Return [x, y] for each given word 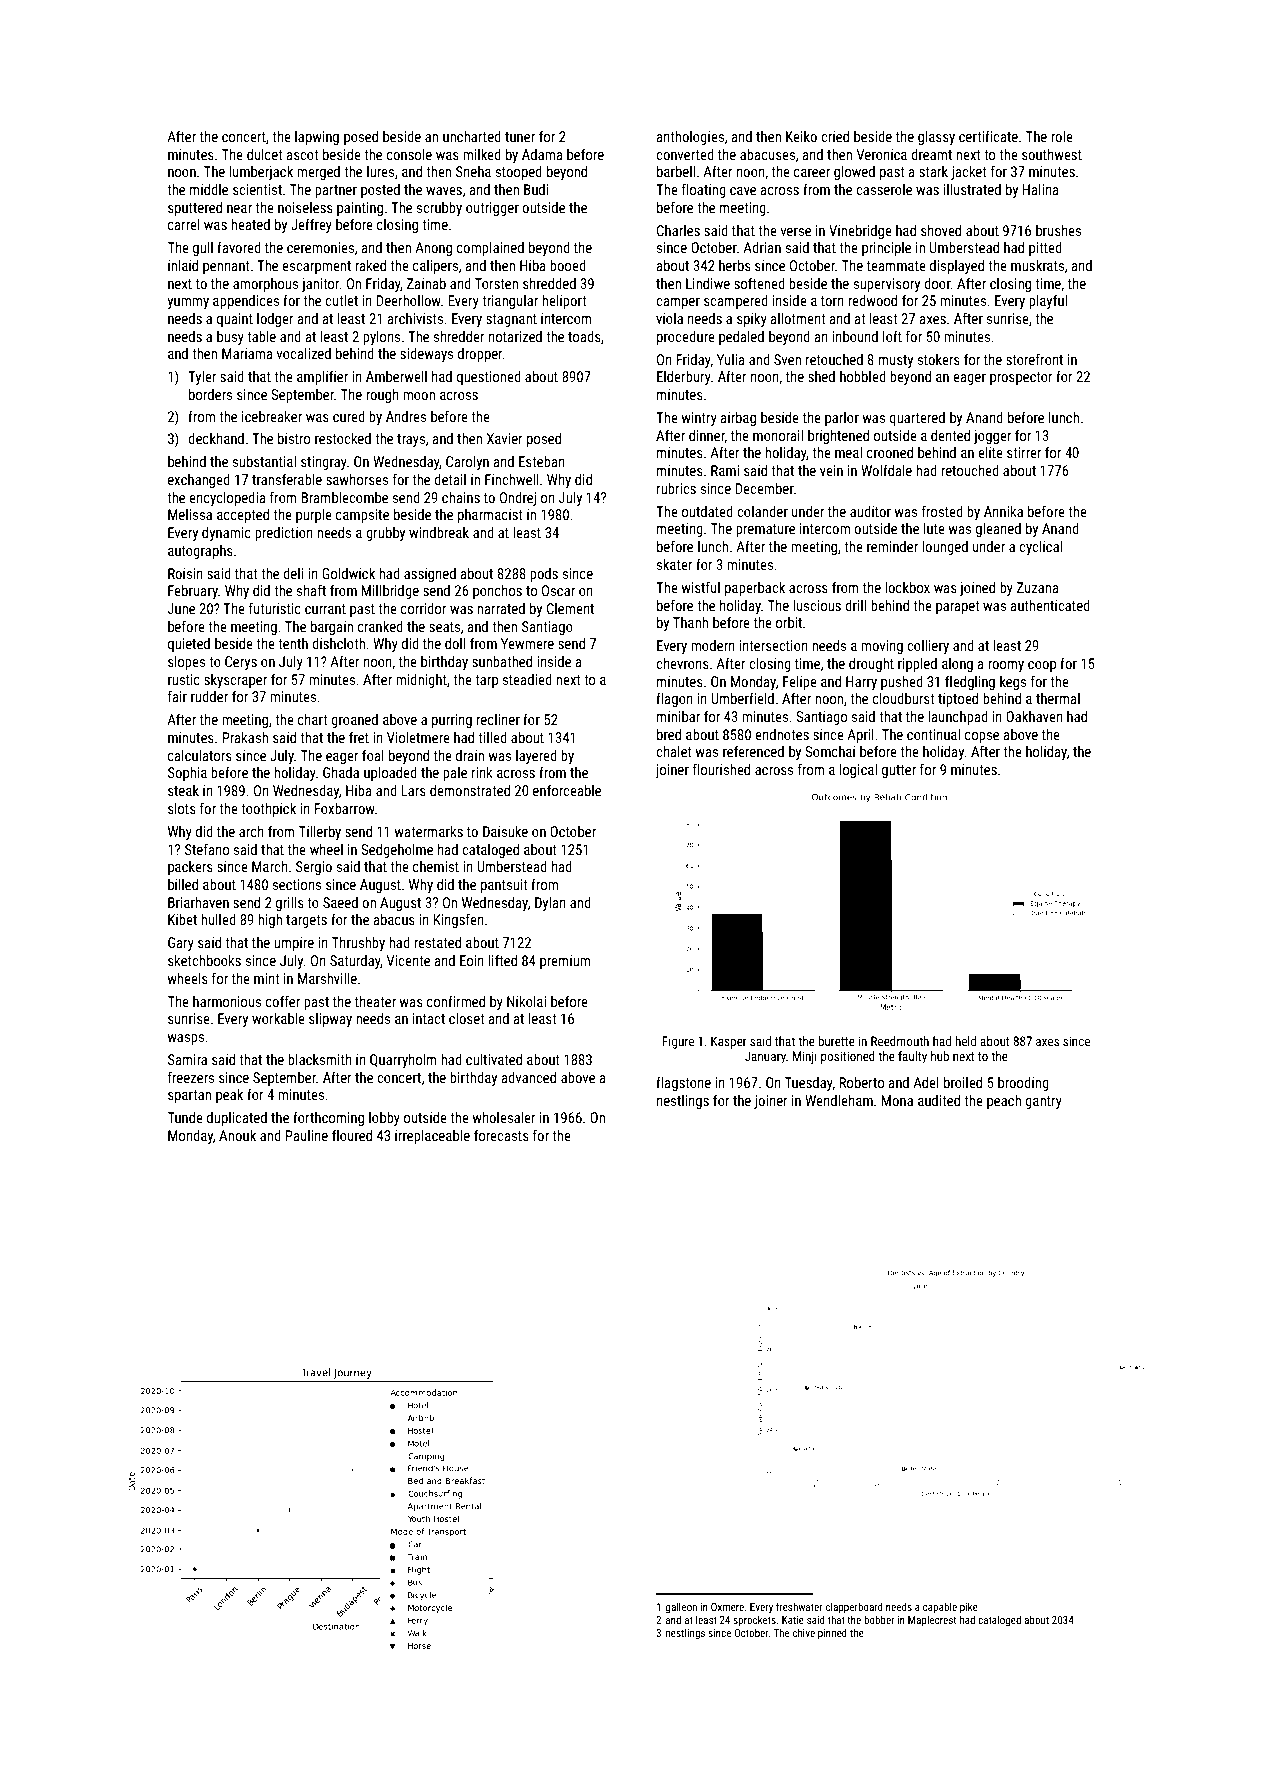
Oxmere [727, 1607]
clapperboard [854, 1607]
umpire [294, 944]
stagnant [511, 320]
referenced [753, 751]
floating [704, 191]
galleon [681, 1607]
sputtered [195, 209]
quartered [917, 419]
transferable [287, 479]
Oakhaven [1034, 716]
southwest [1052, 154]
